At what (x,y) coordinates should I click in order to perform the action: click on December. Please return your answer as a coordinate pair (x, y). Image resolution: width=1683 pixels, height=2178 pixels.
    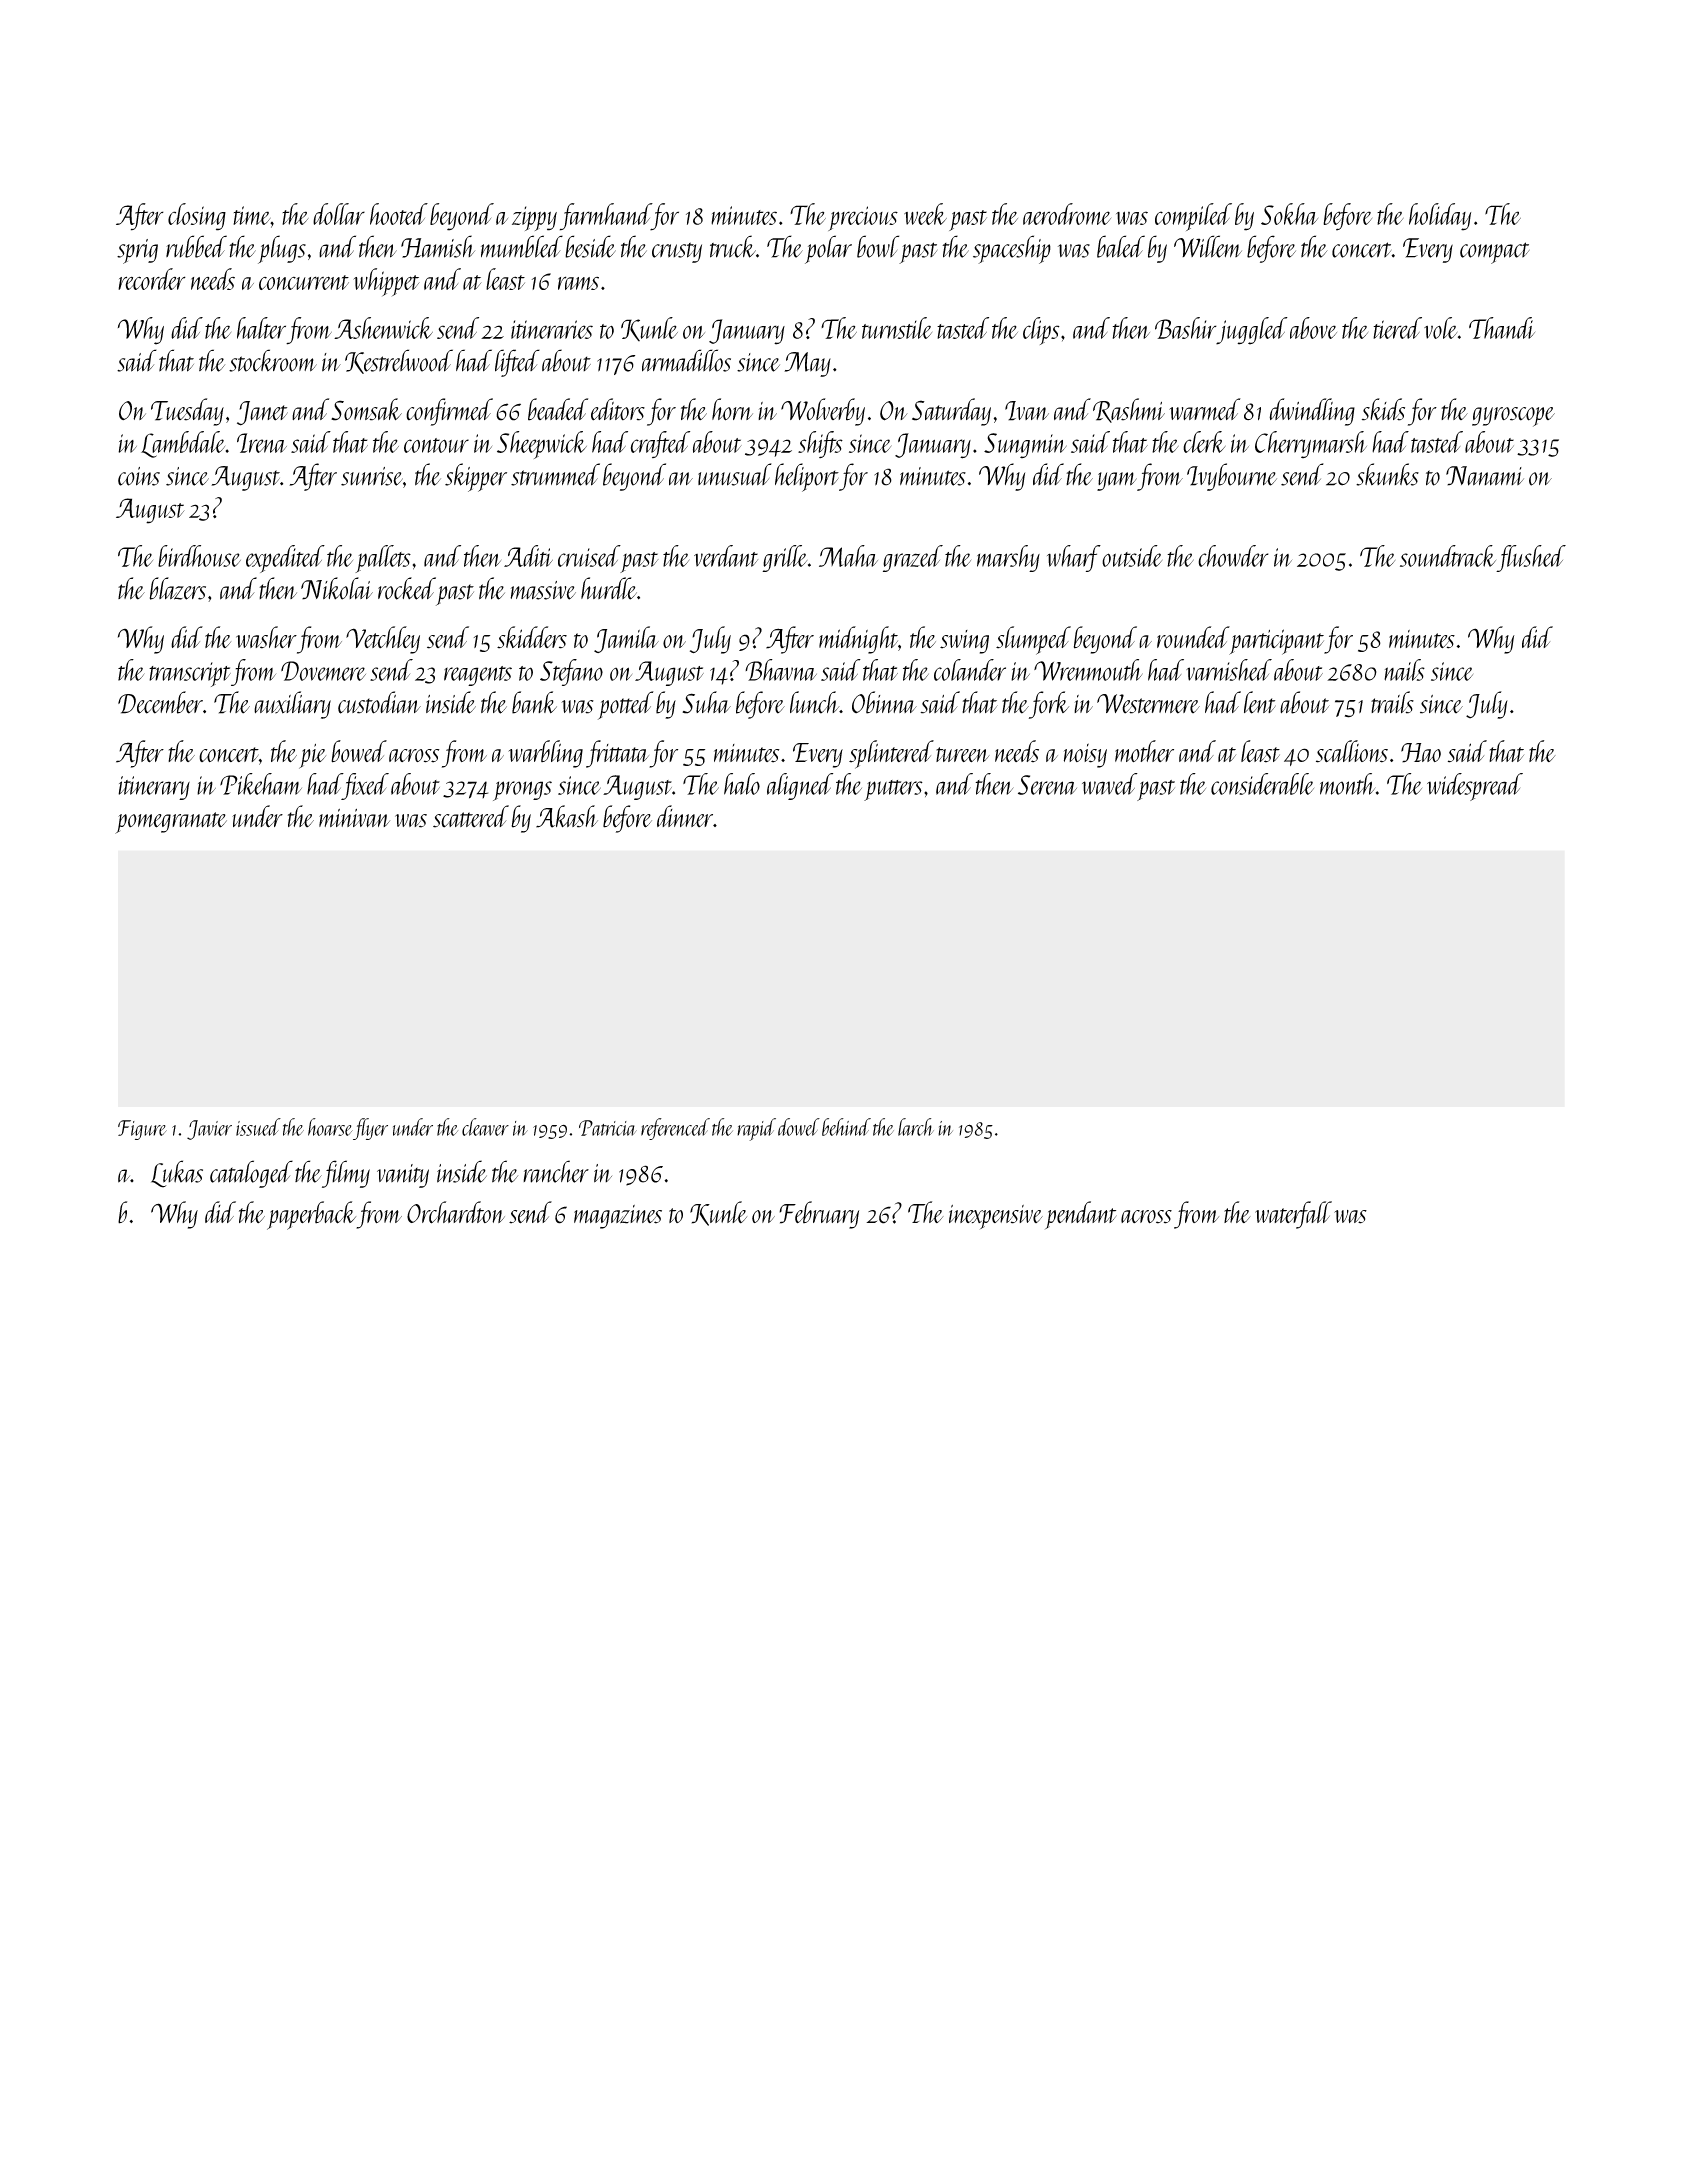
    Looking at the image, I should click on (160, 702).
